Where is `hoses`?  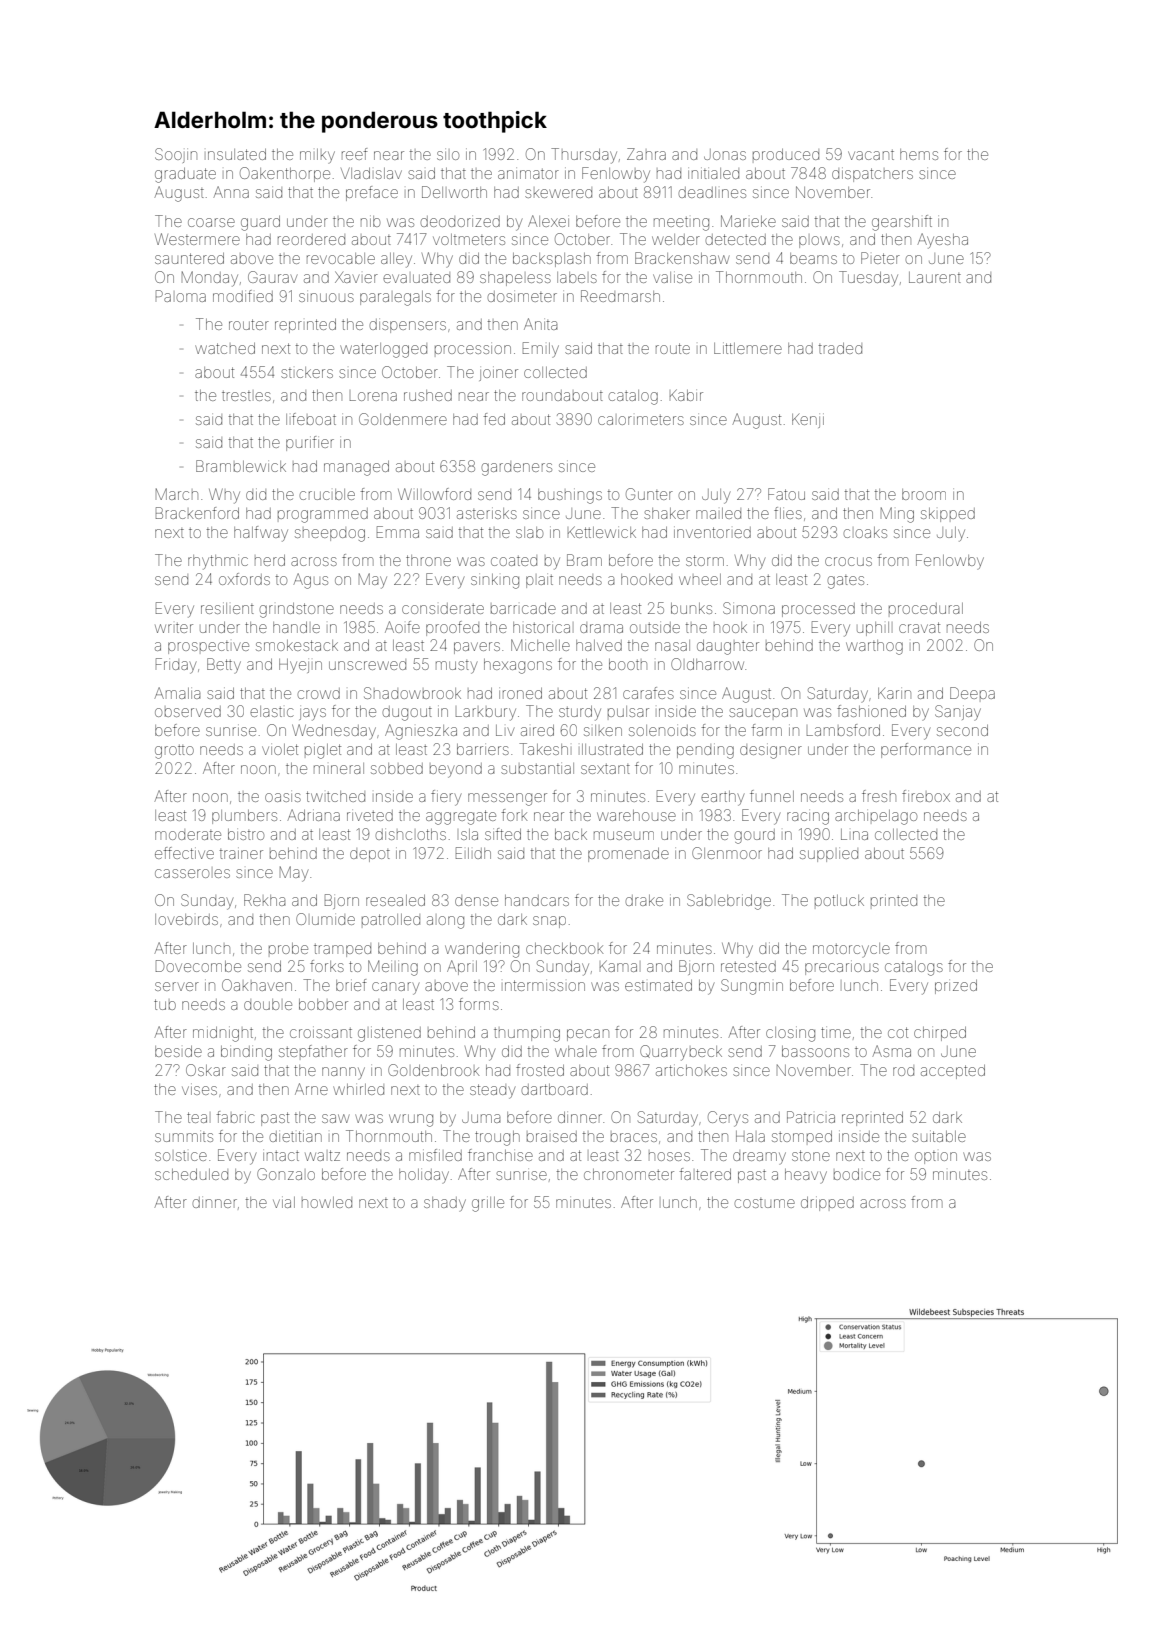 hoses is located at coordinates (669, 1156).
